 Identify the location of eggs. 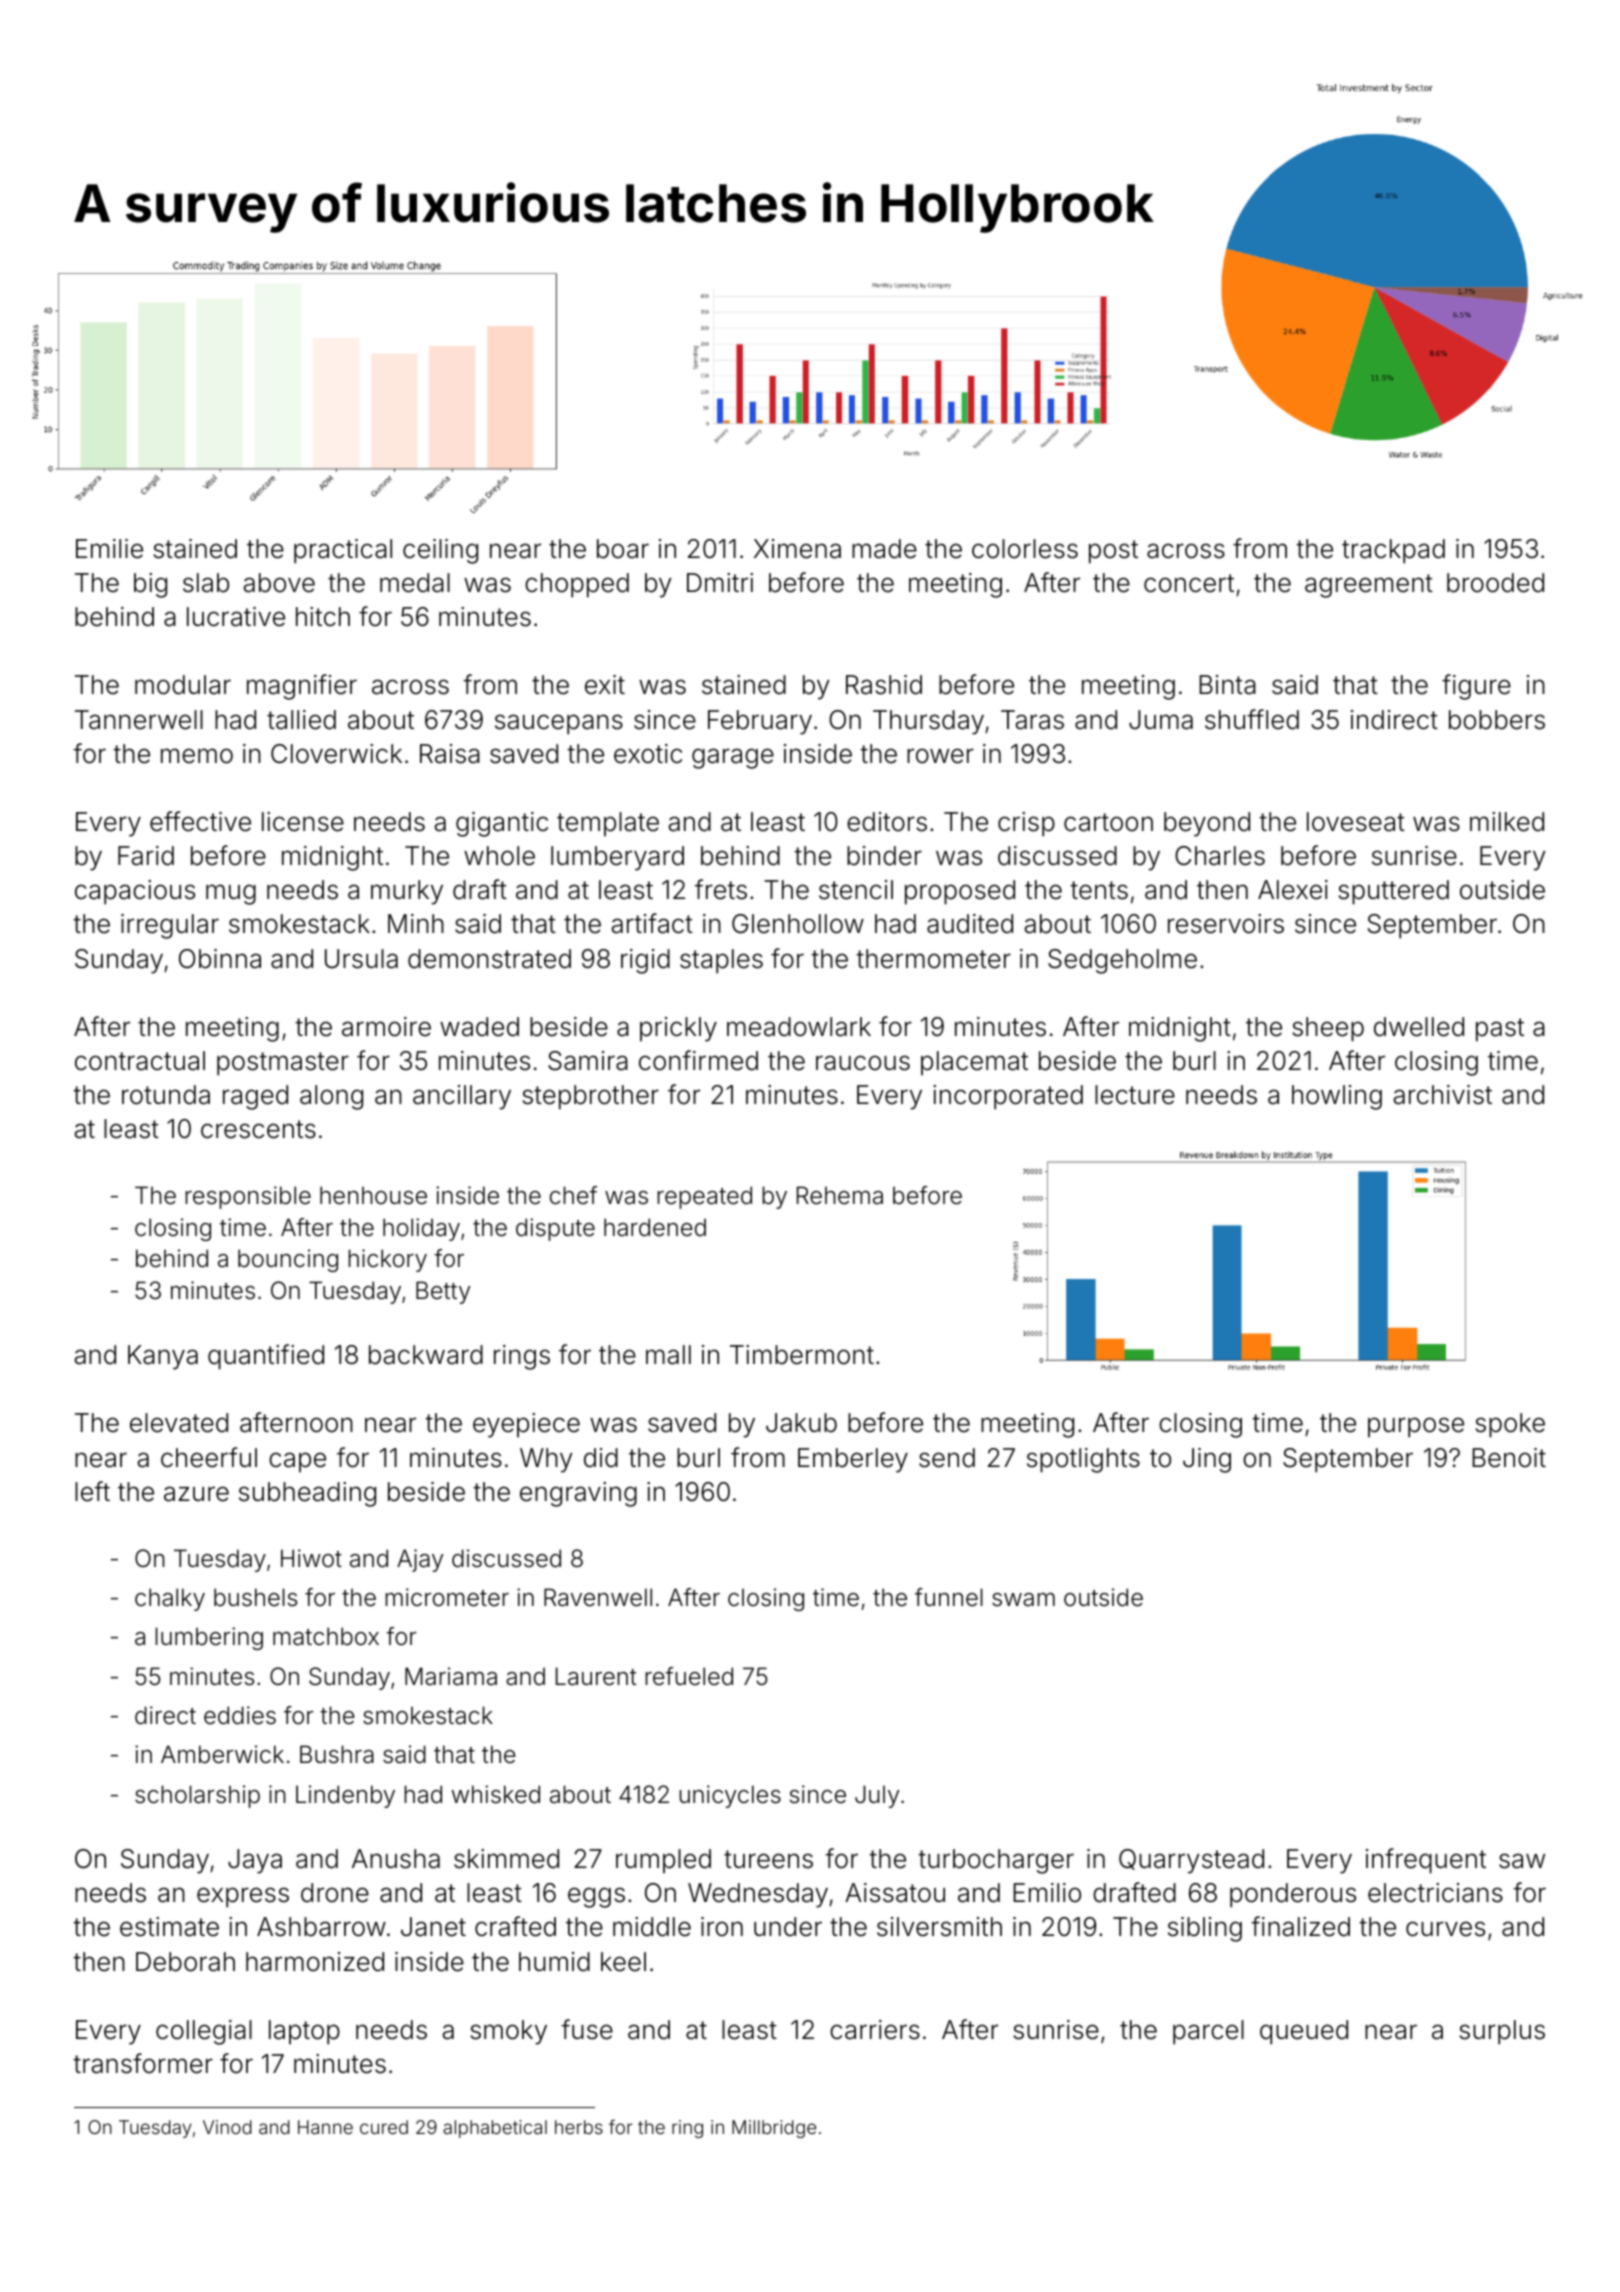
(596, 1897).
